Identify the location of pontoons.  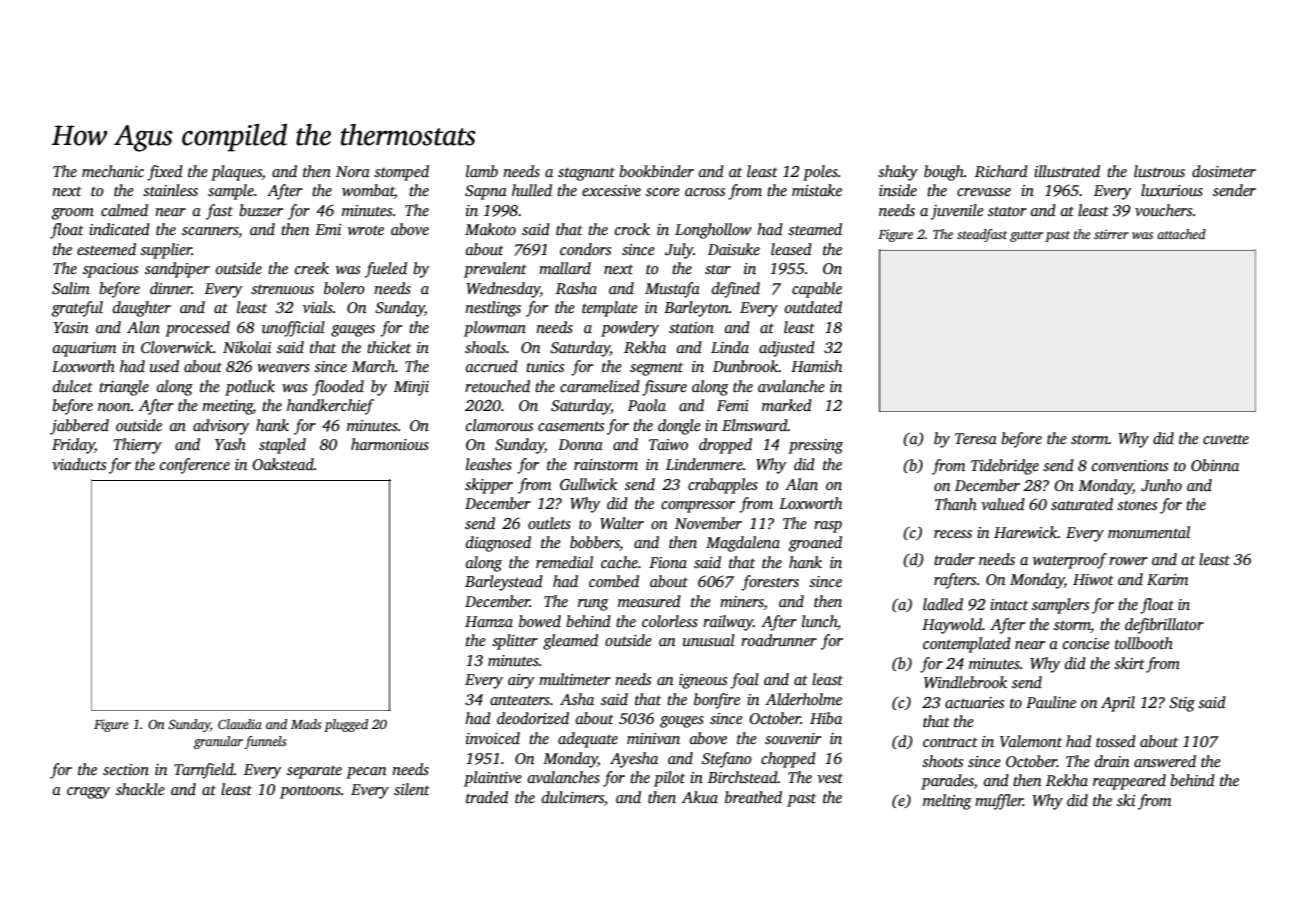
(310, 792).
